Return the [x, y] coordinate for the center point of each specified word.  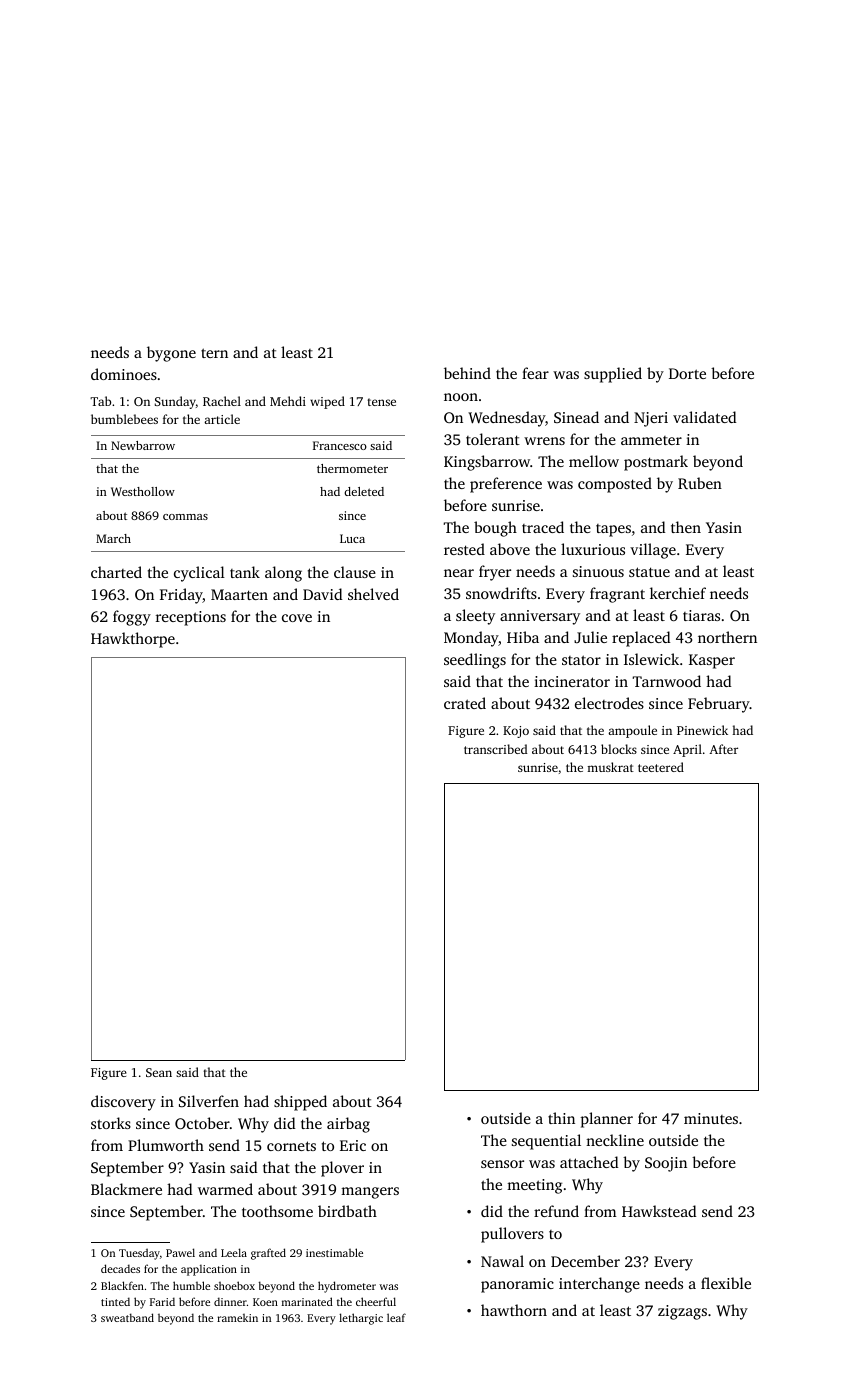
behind [467, 373]
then [686, 527]
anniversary [540, 617]
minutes [711, 1118]
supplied [613, 375]
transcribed [496, 749]
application [209, 1270]
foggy [132, 618]
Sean [159, 1072]
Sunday [175, 402]
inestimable [334, 1252]
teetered [661, 767]
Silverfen [209, 1101]
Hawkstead [659, 1211]
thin [561, 1118]
